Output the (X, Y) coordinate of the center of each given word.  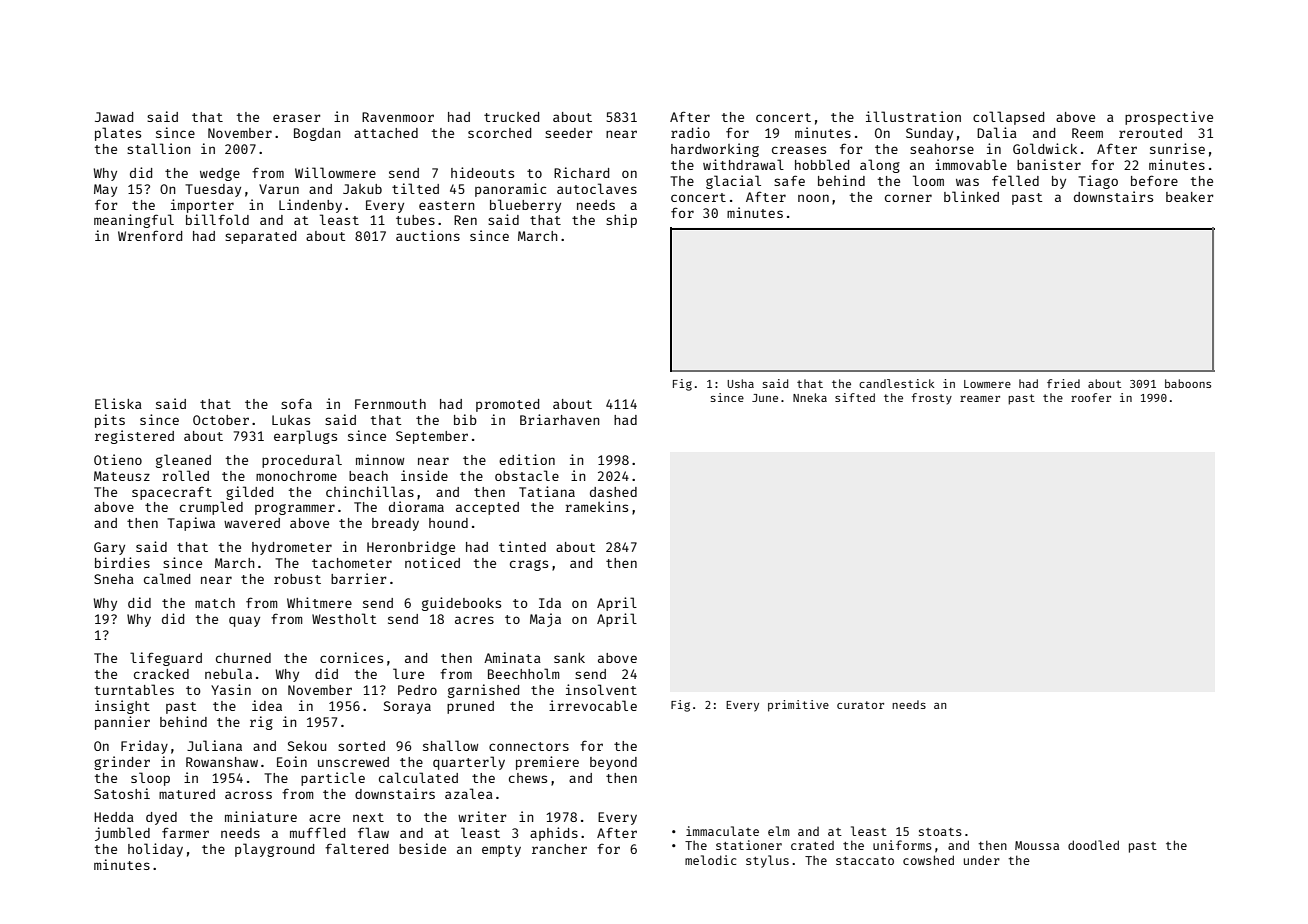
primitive (798, 706)
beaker (1190, 197)
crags (529, 565)
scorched (499, 133)
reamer (980, 399)
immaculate (722, 831)
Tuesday (213, 190)
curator (860, 705)
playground (274, 850)
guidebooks (461, 604)
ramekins (596, 506)
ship (621, 221)
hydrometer (292, 548)
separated (260, 237)
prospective (1169, 118)
